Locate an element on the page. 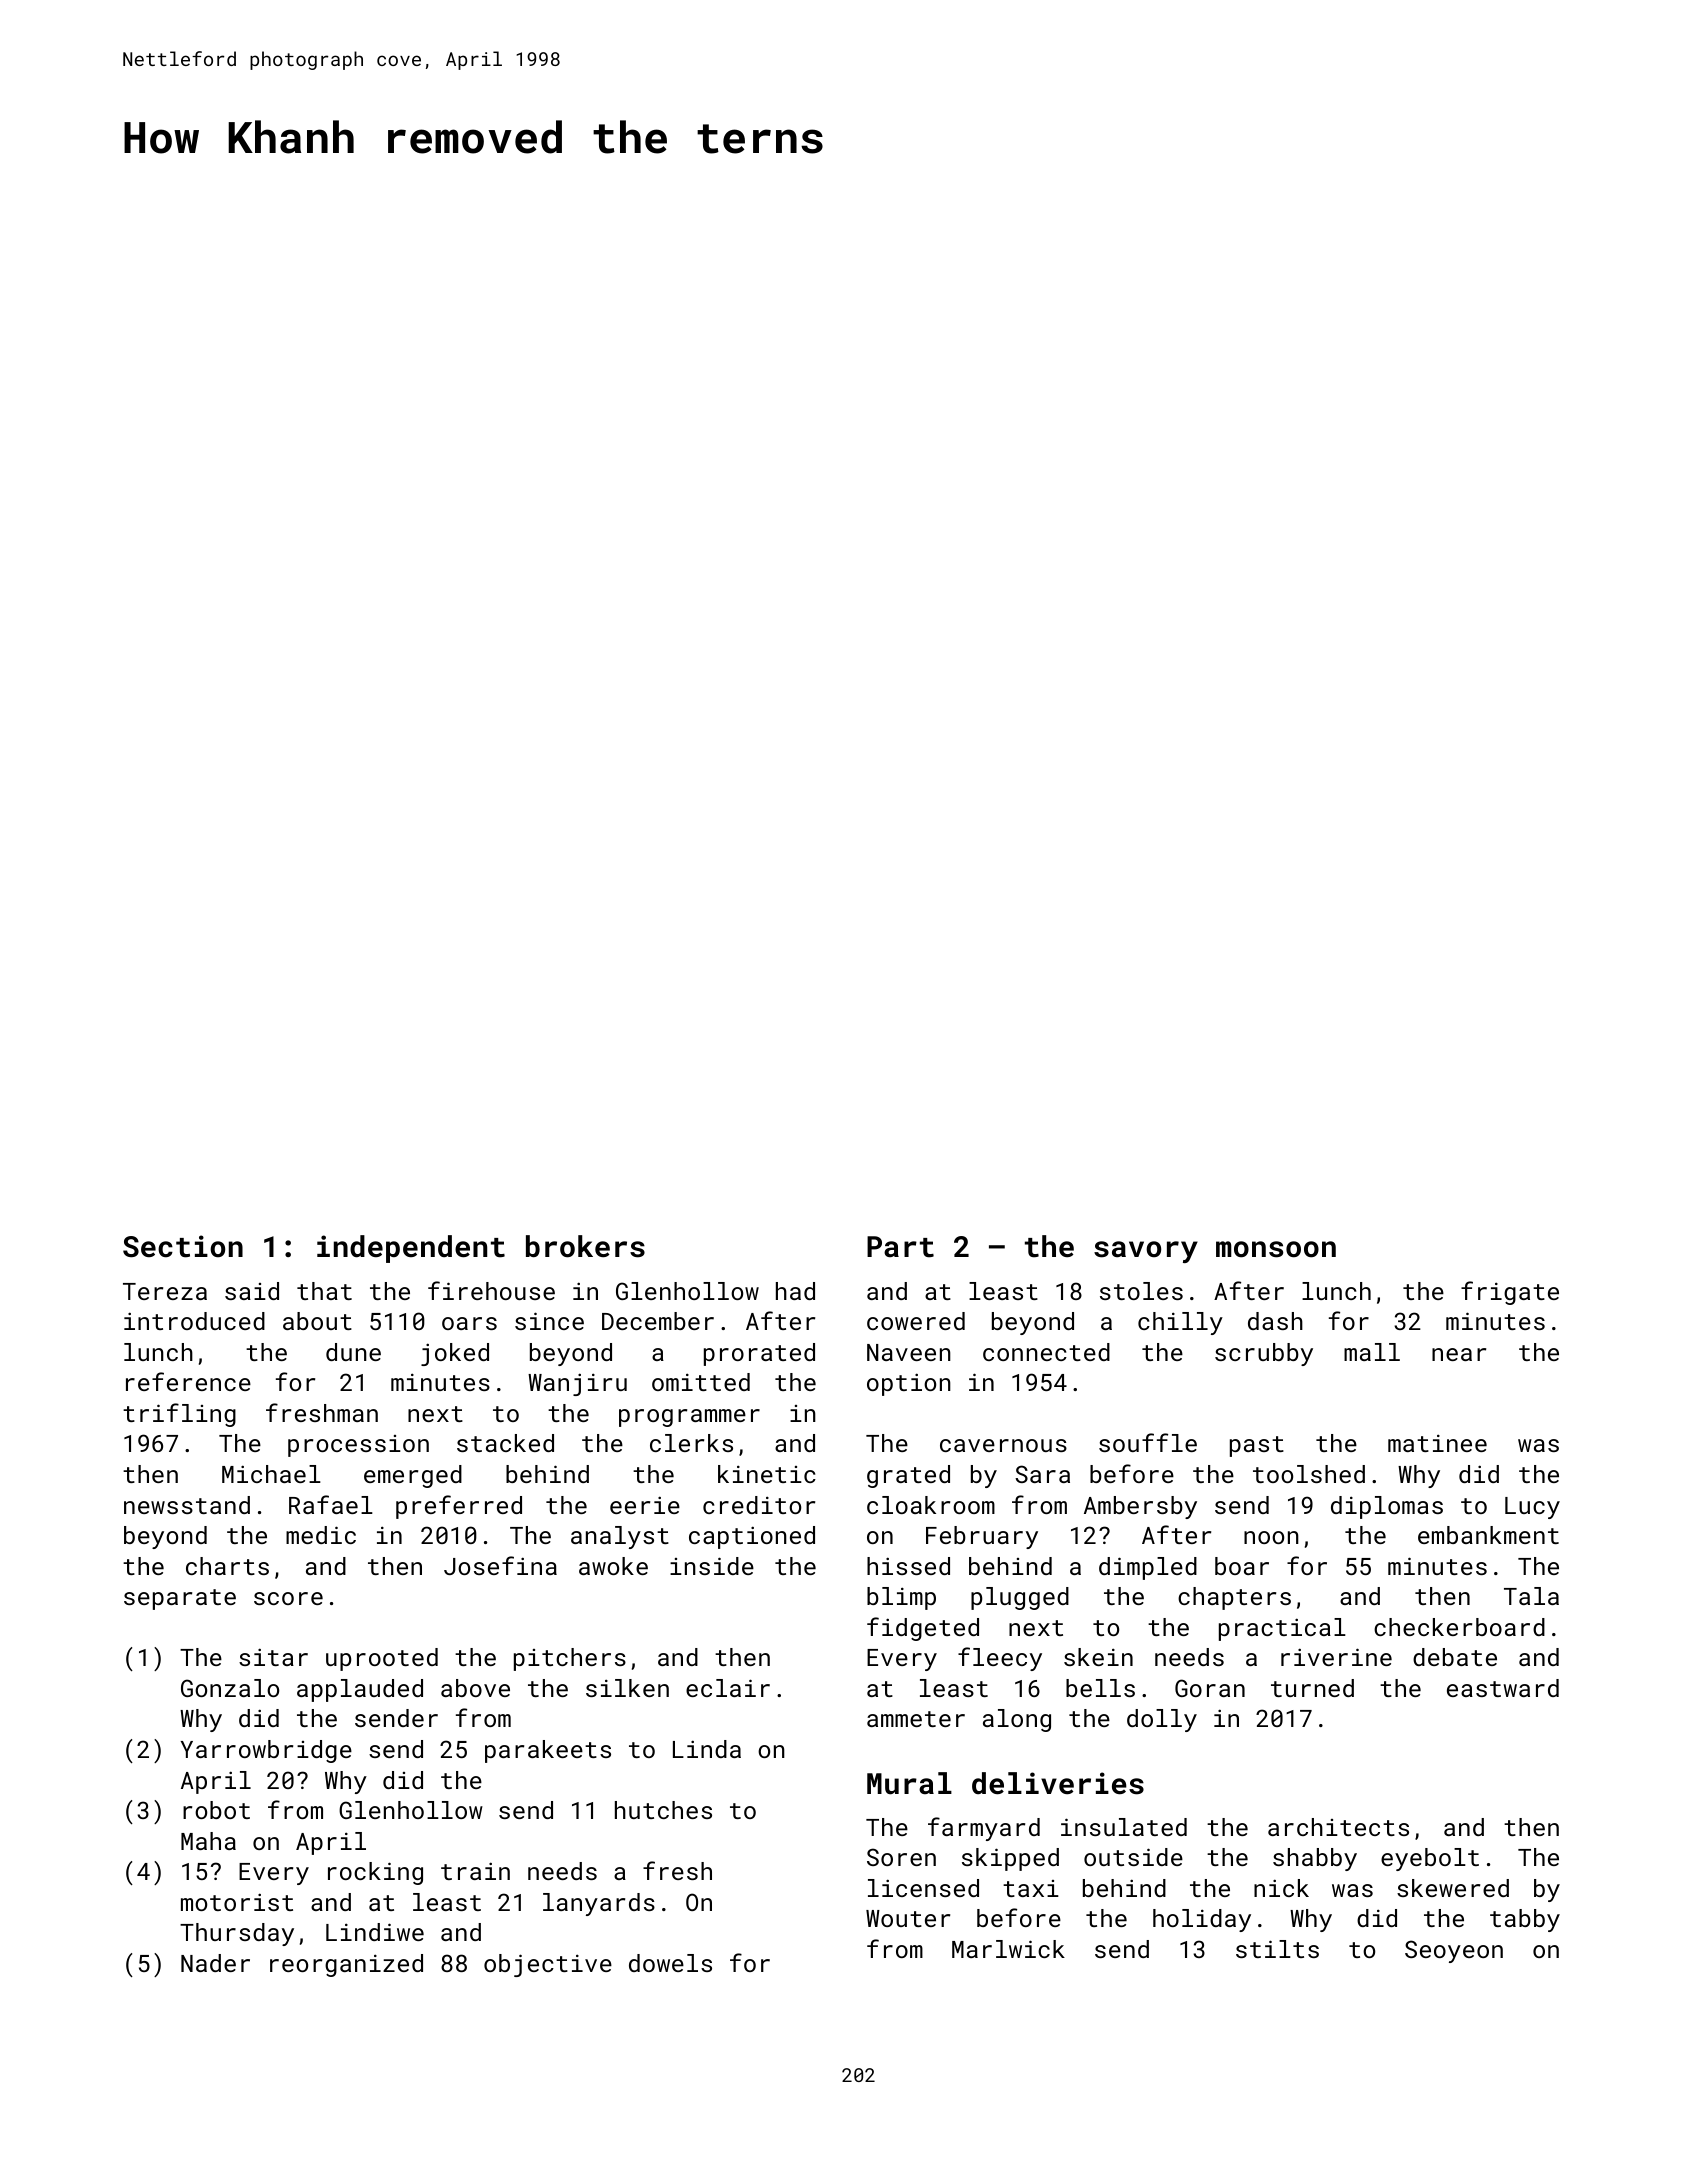  monsoon is located at coordinates (1276, 1249).
